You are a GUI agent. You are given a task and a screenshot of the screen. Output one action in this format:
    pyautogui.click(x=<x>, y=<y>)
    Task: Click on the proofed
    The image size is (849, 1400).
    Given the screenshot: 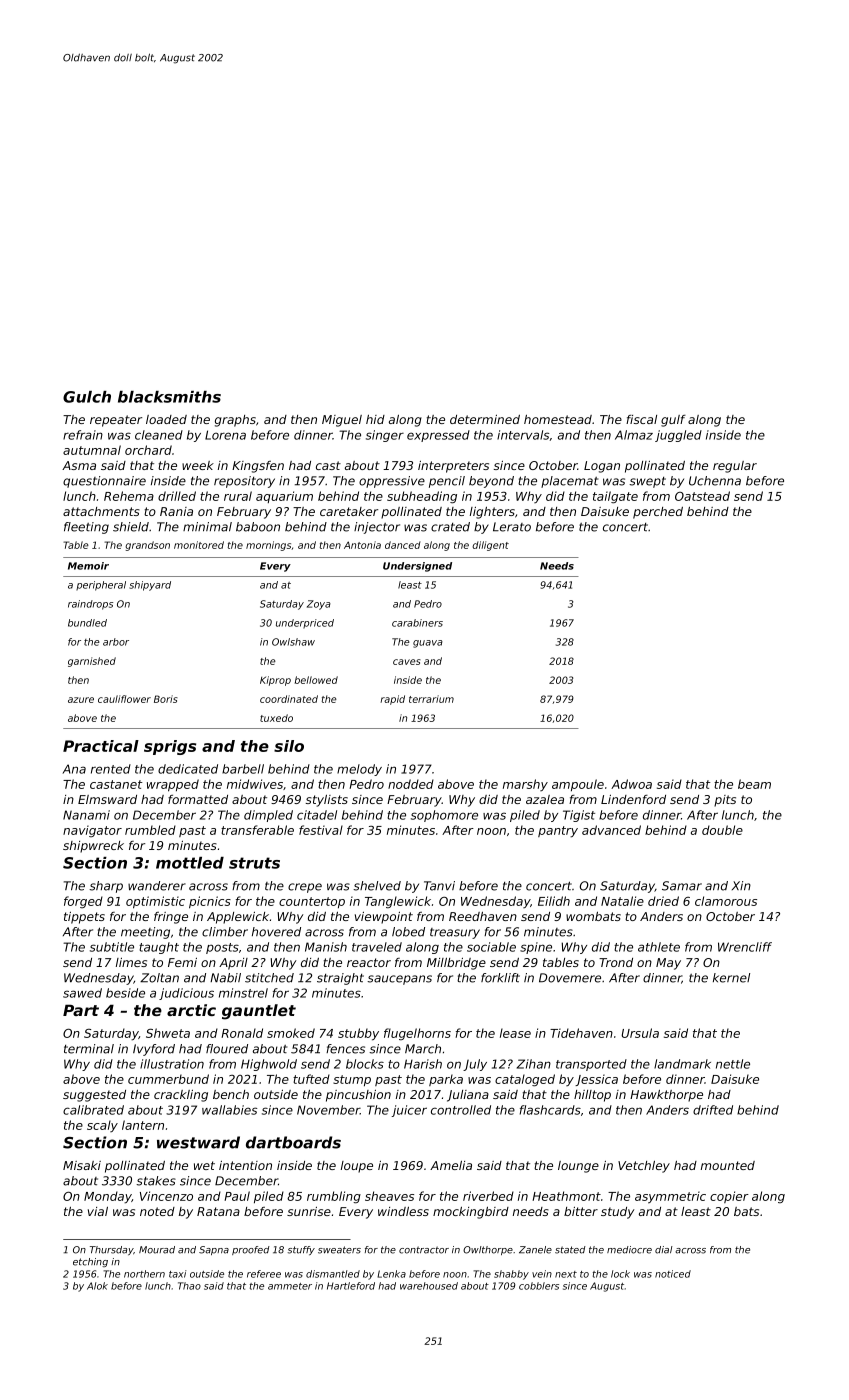 What is the action you would take?
    pyautogui.click(x=251, y=1250)
